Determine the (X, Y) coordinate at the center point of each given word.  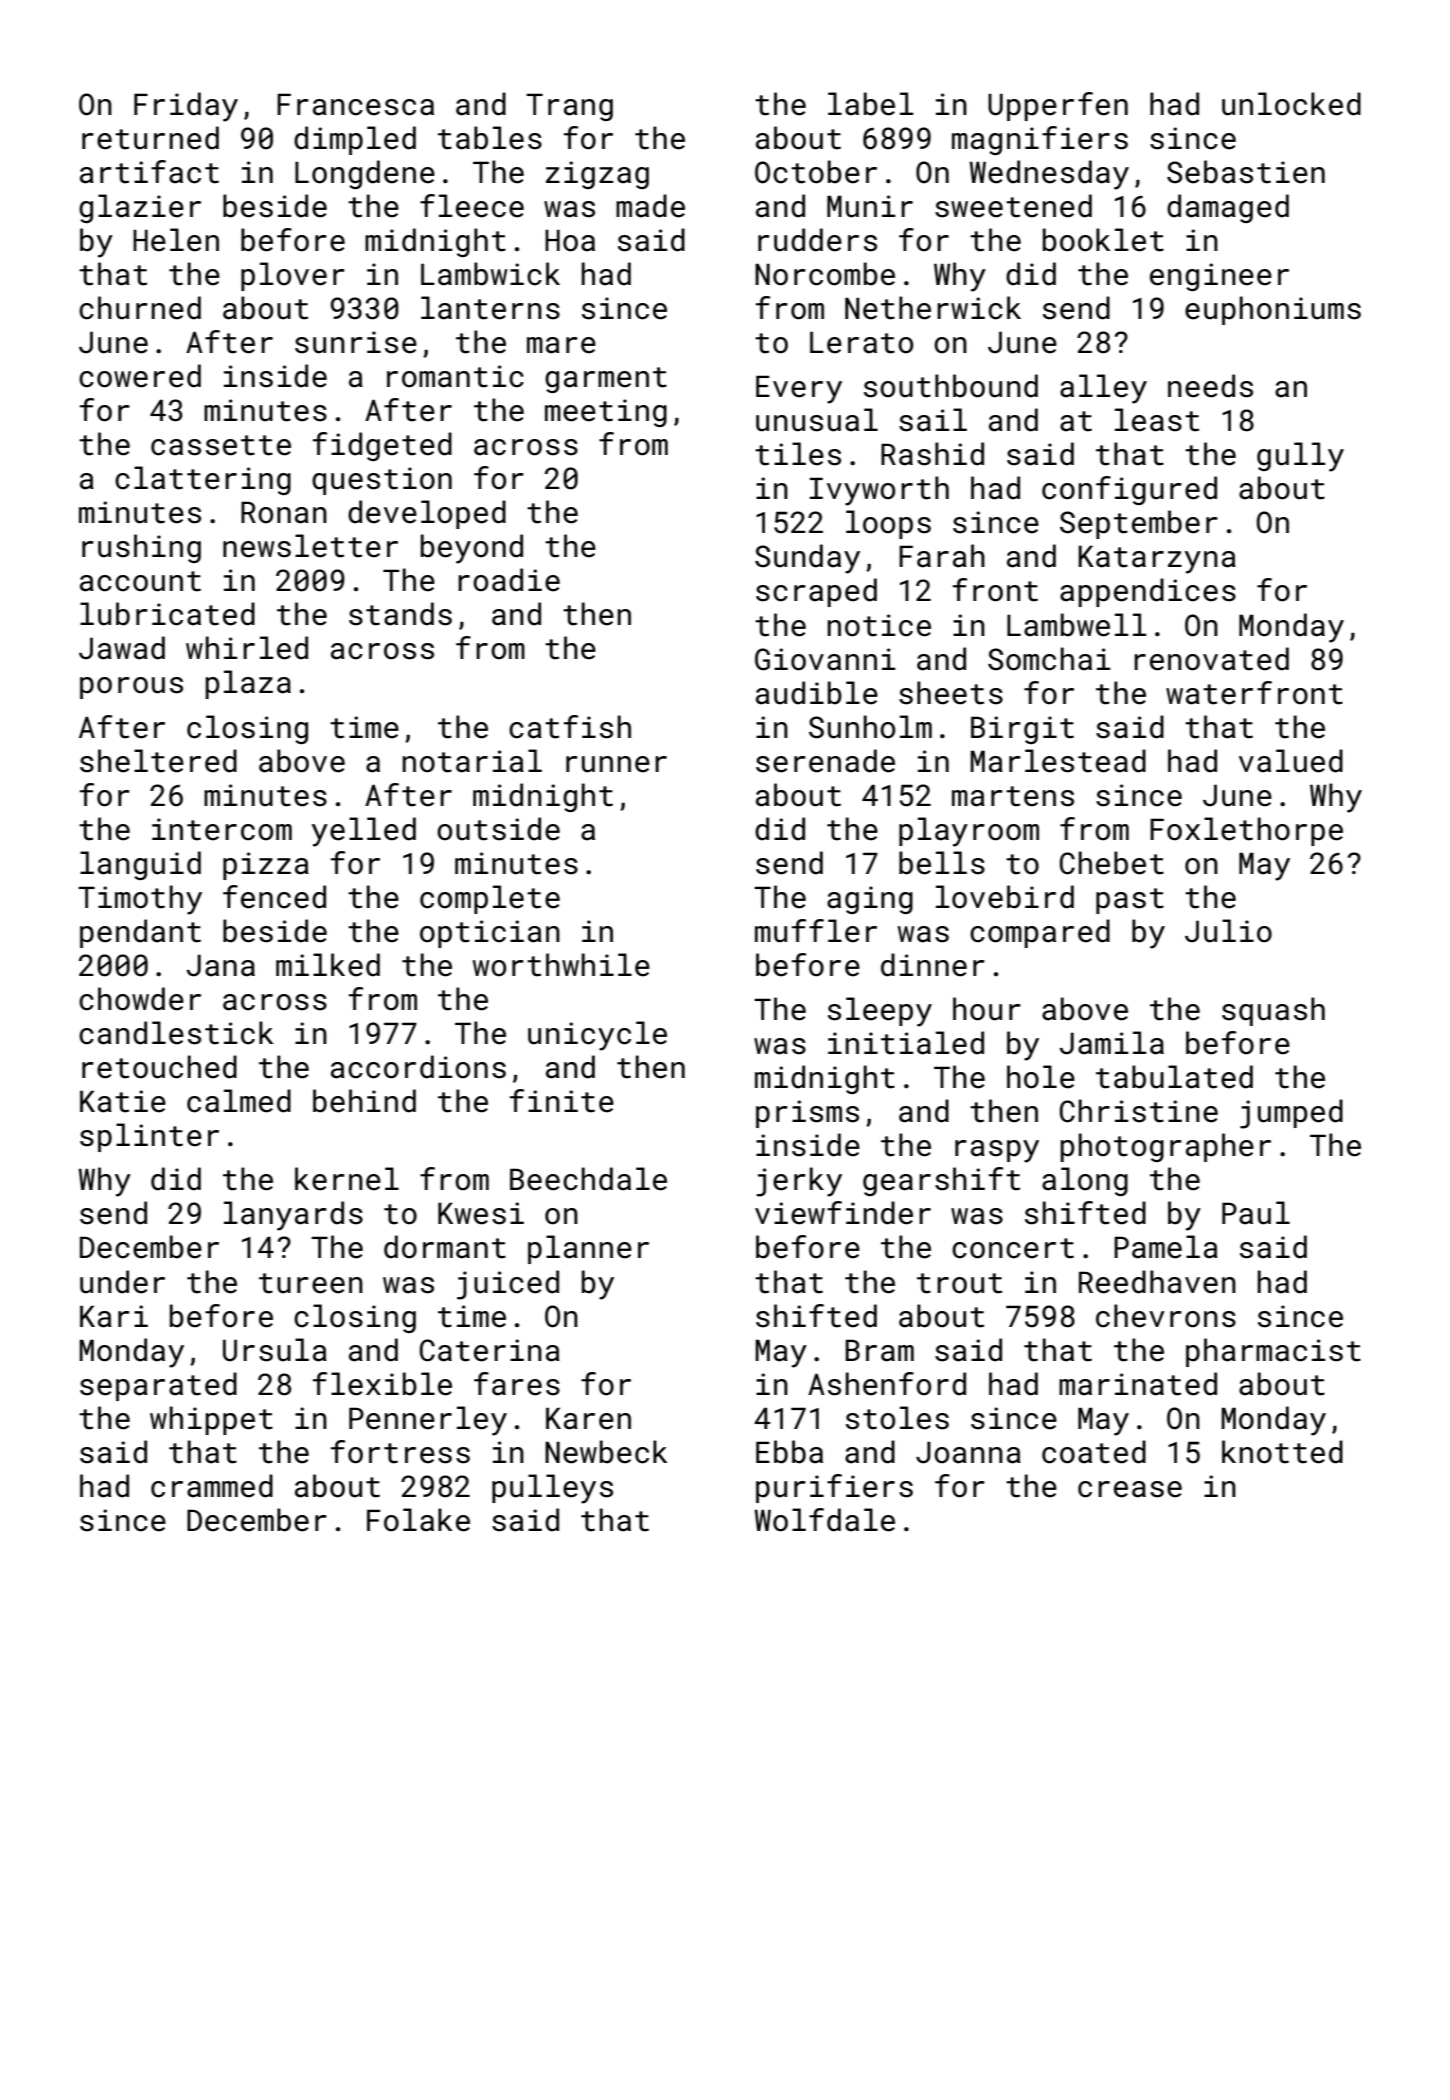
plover (293, 276)
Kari (114, 1316)
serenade (825, 761)
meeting (606, 413)
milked (328, 965)
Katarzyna (1157, 559)
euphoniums (1273, 310)
